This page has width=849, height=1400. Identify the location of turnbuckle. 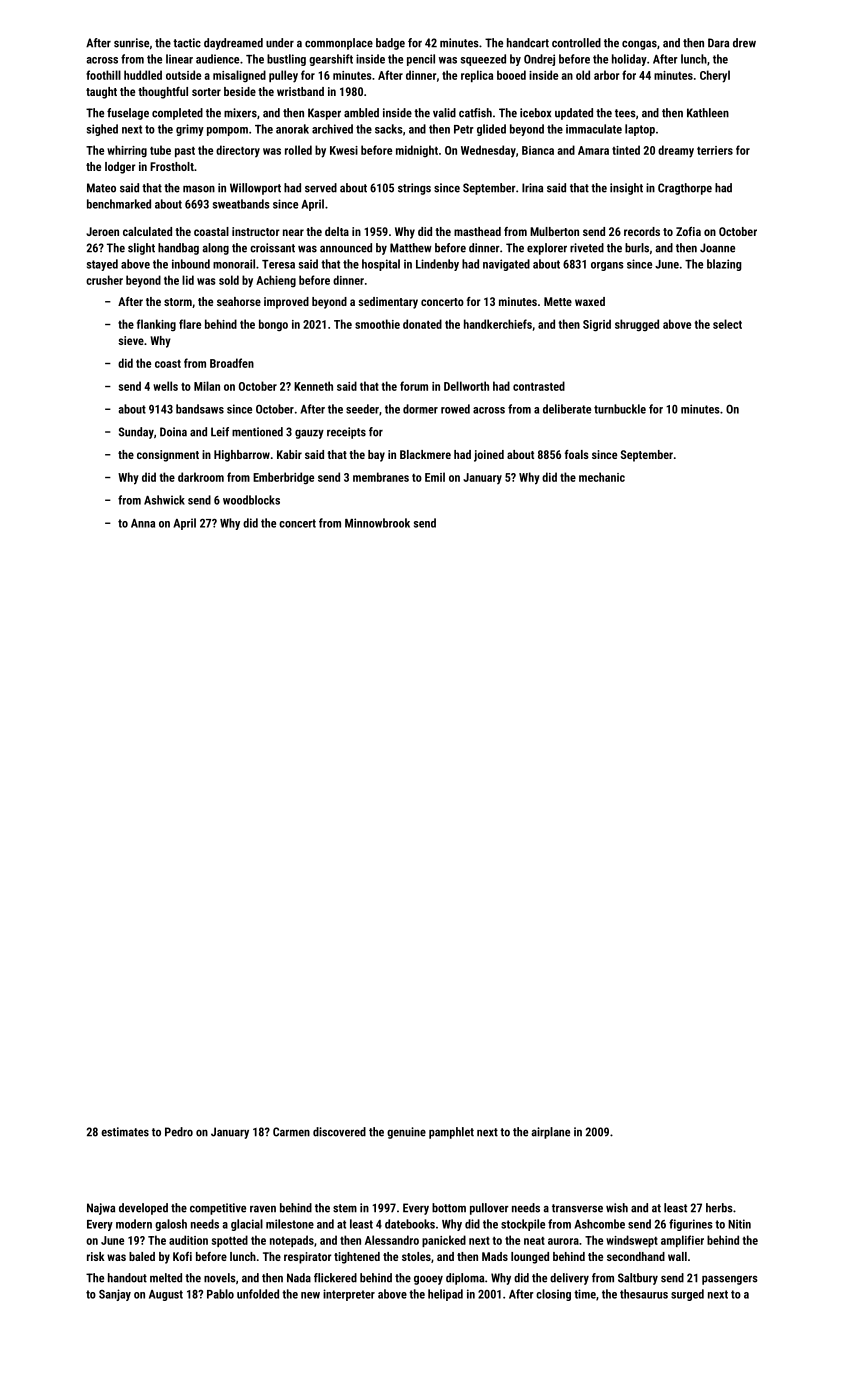
(620, 409).
